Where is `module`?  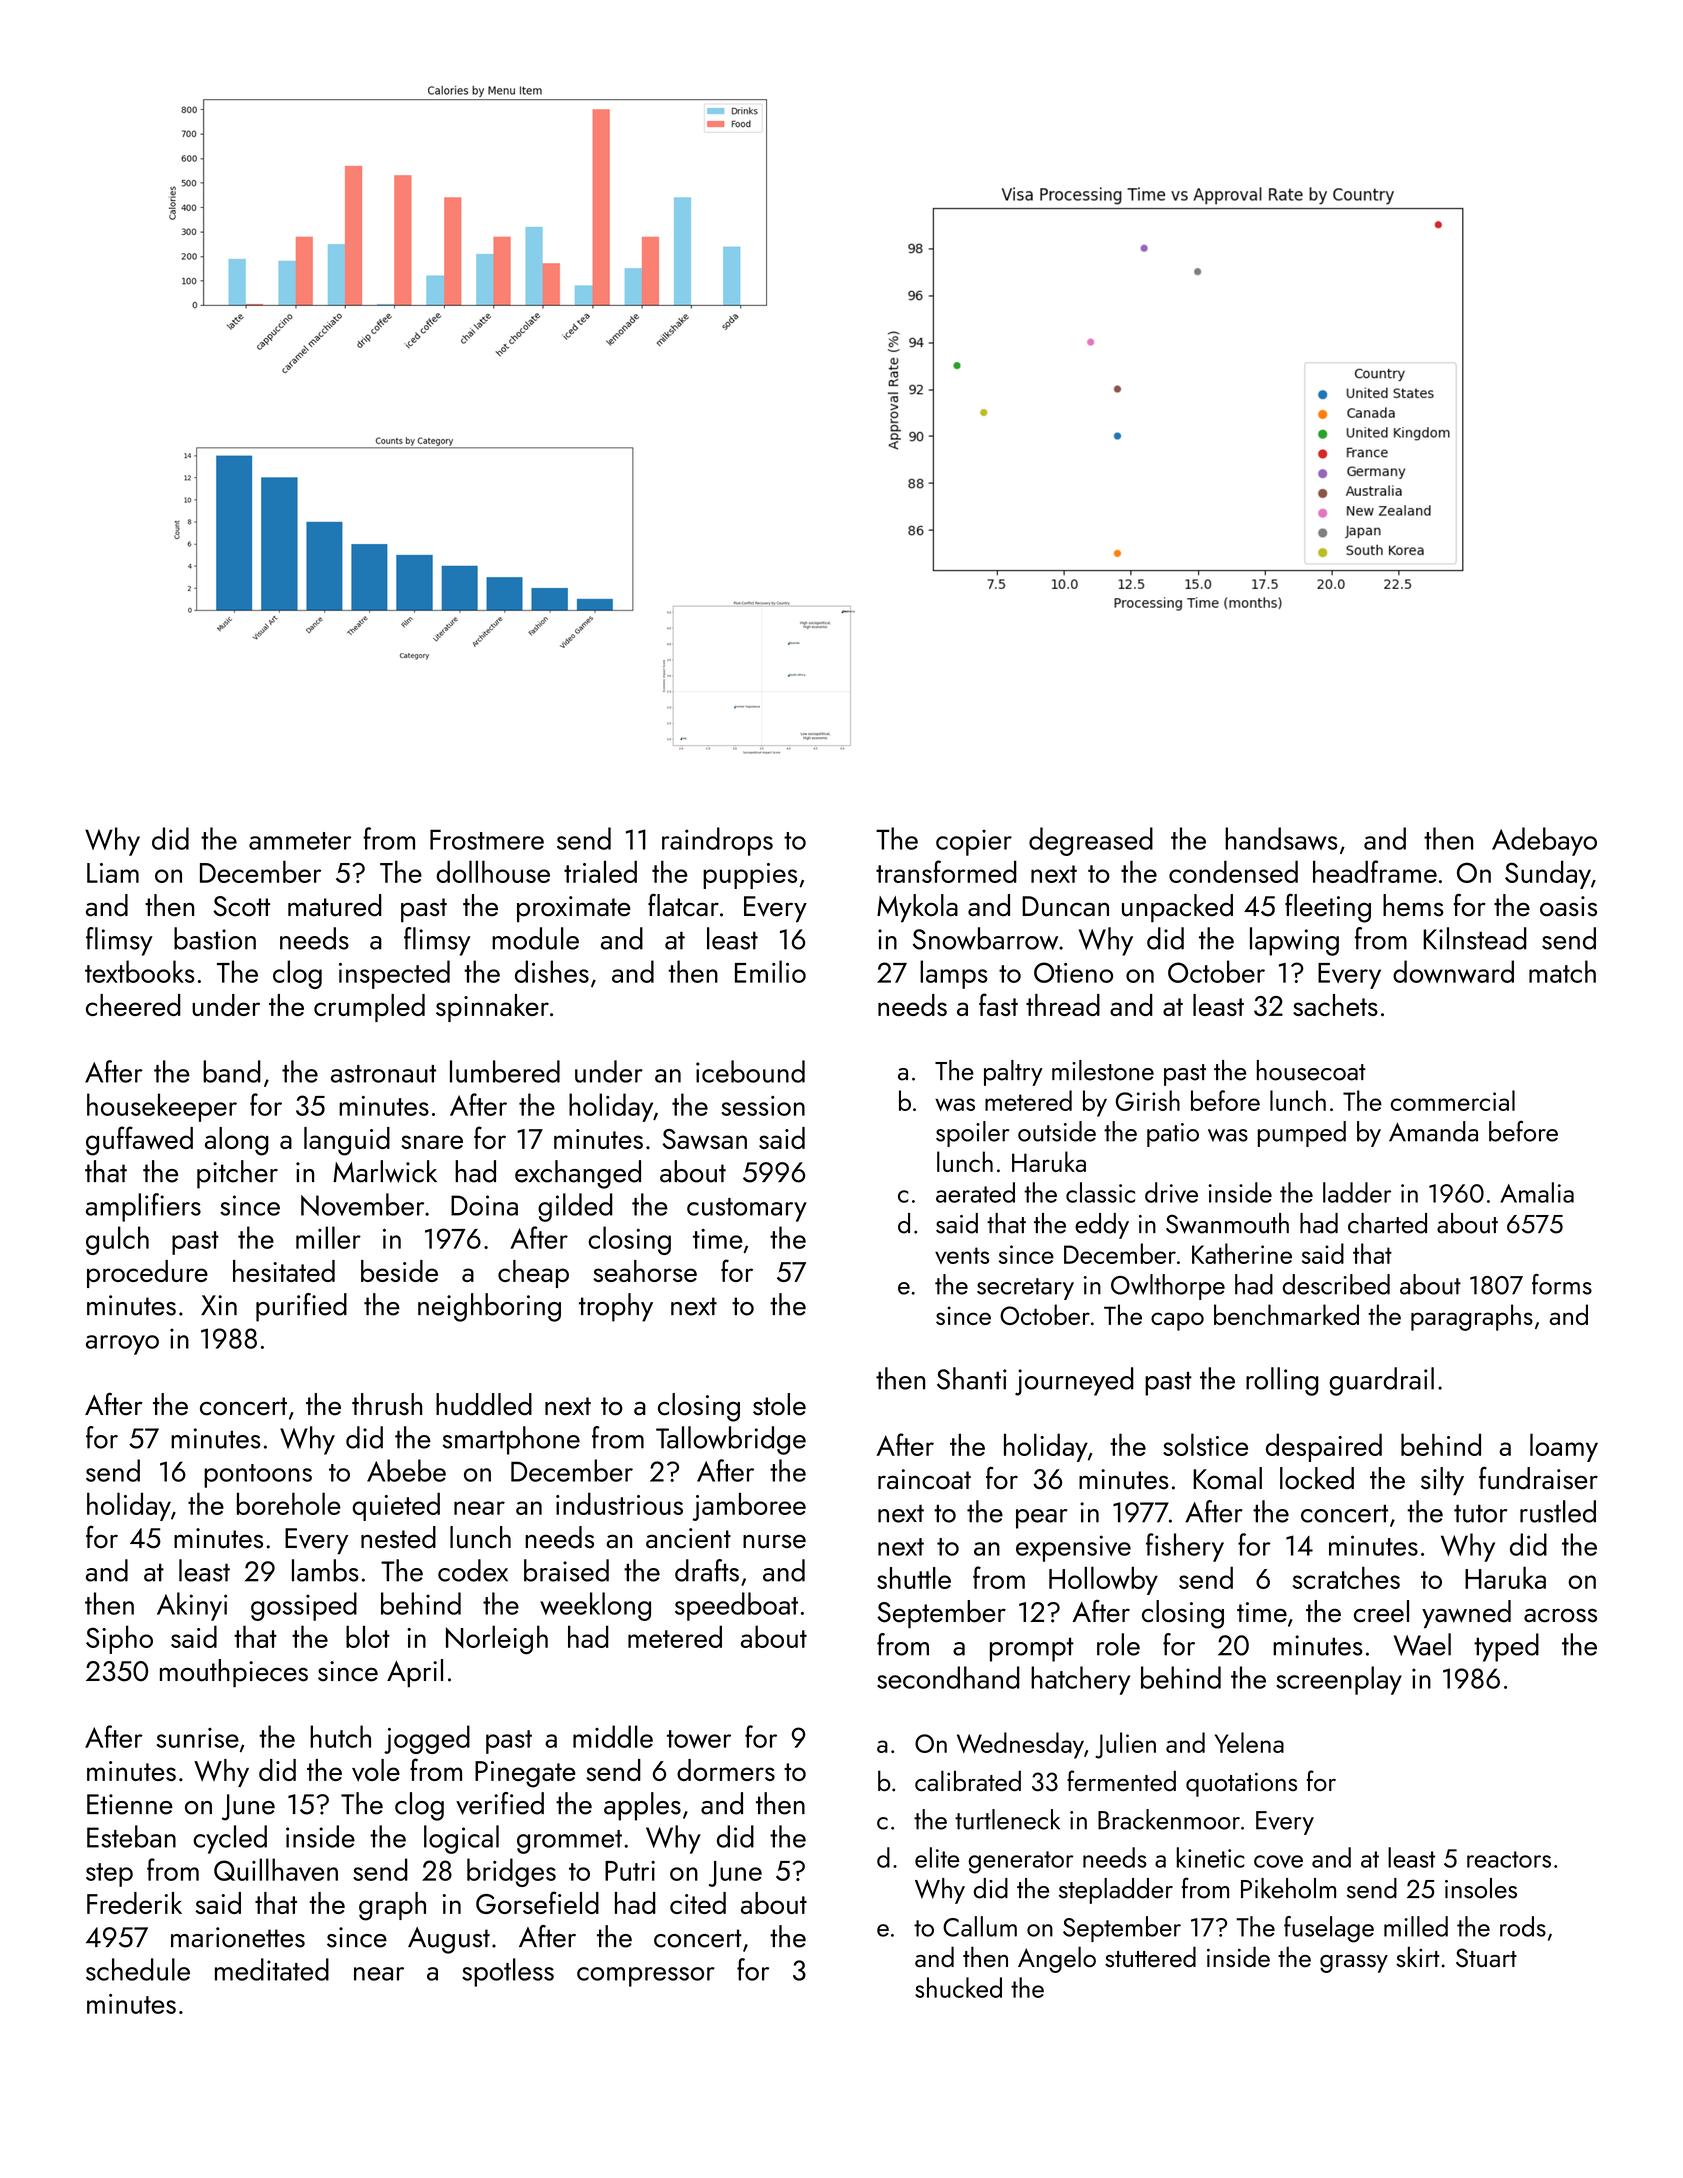
module is located at coordinates (535, 938).
